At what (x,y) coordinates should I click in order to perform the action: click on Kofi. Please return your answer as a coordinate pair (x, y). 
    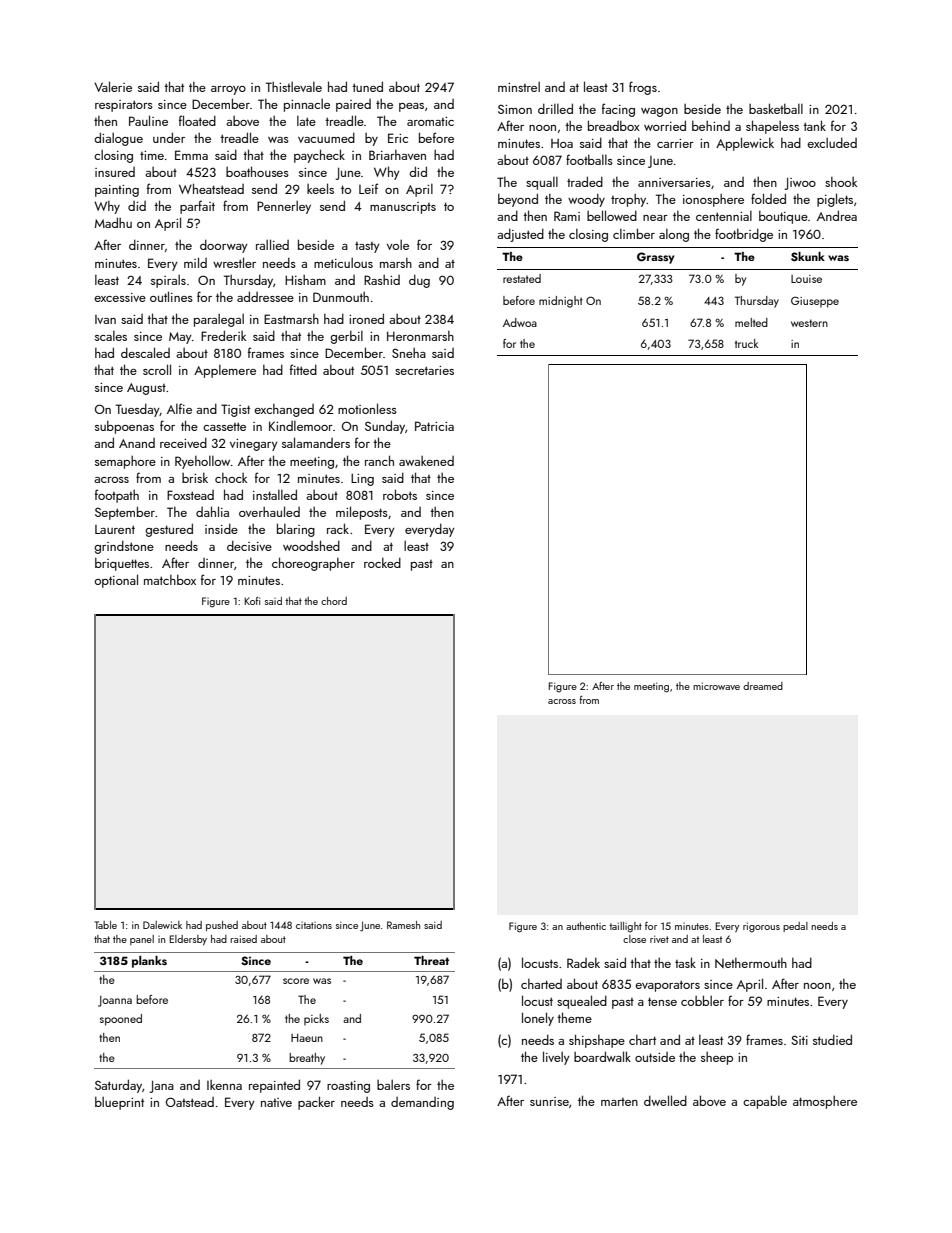
    Looking at the image, I should click on (252, 601).
